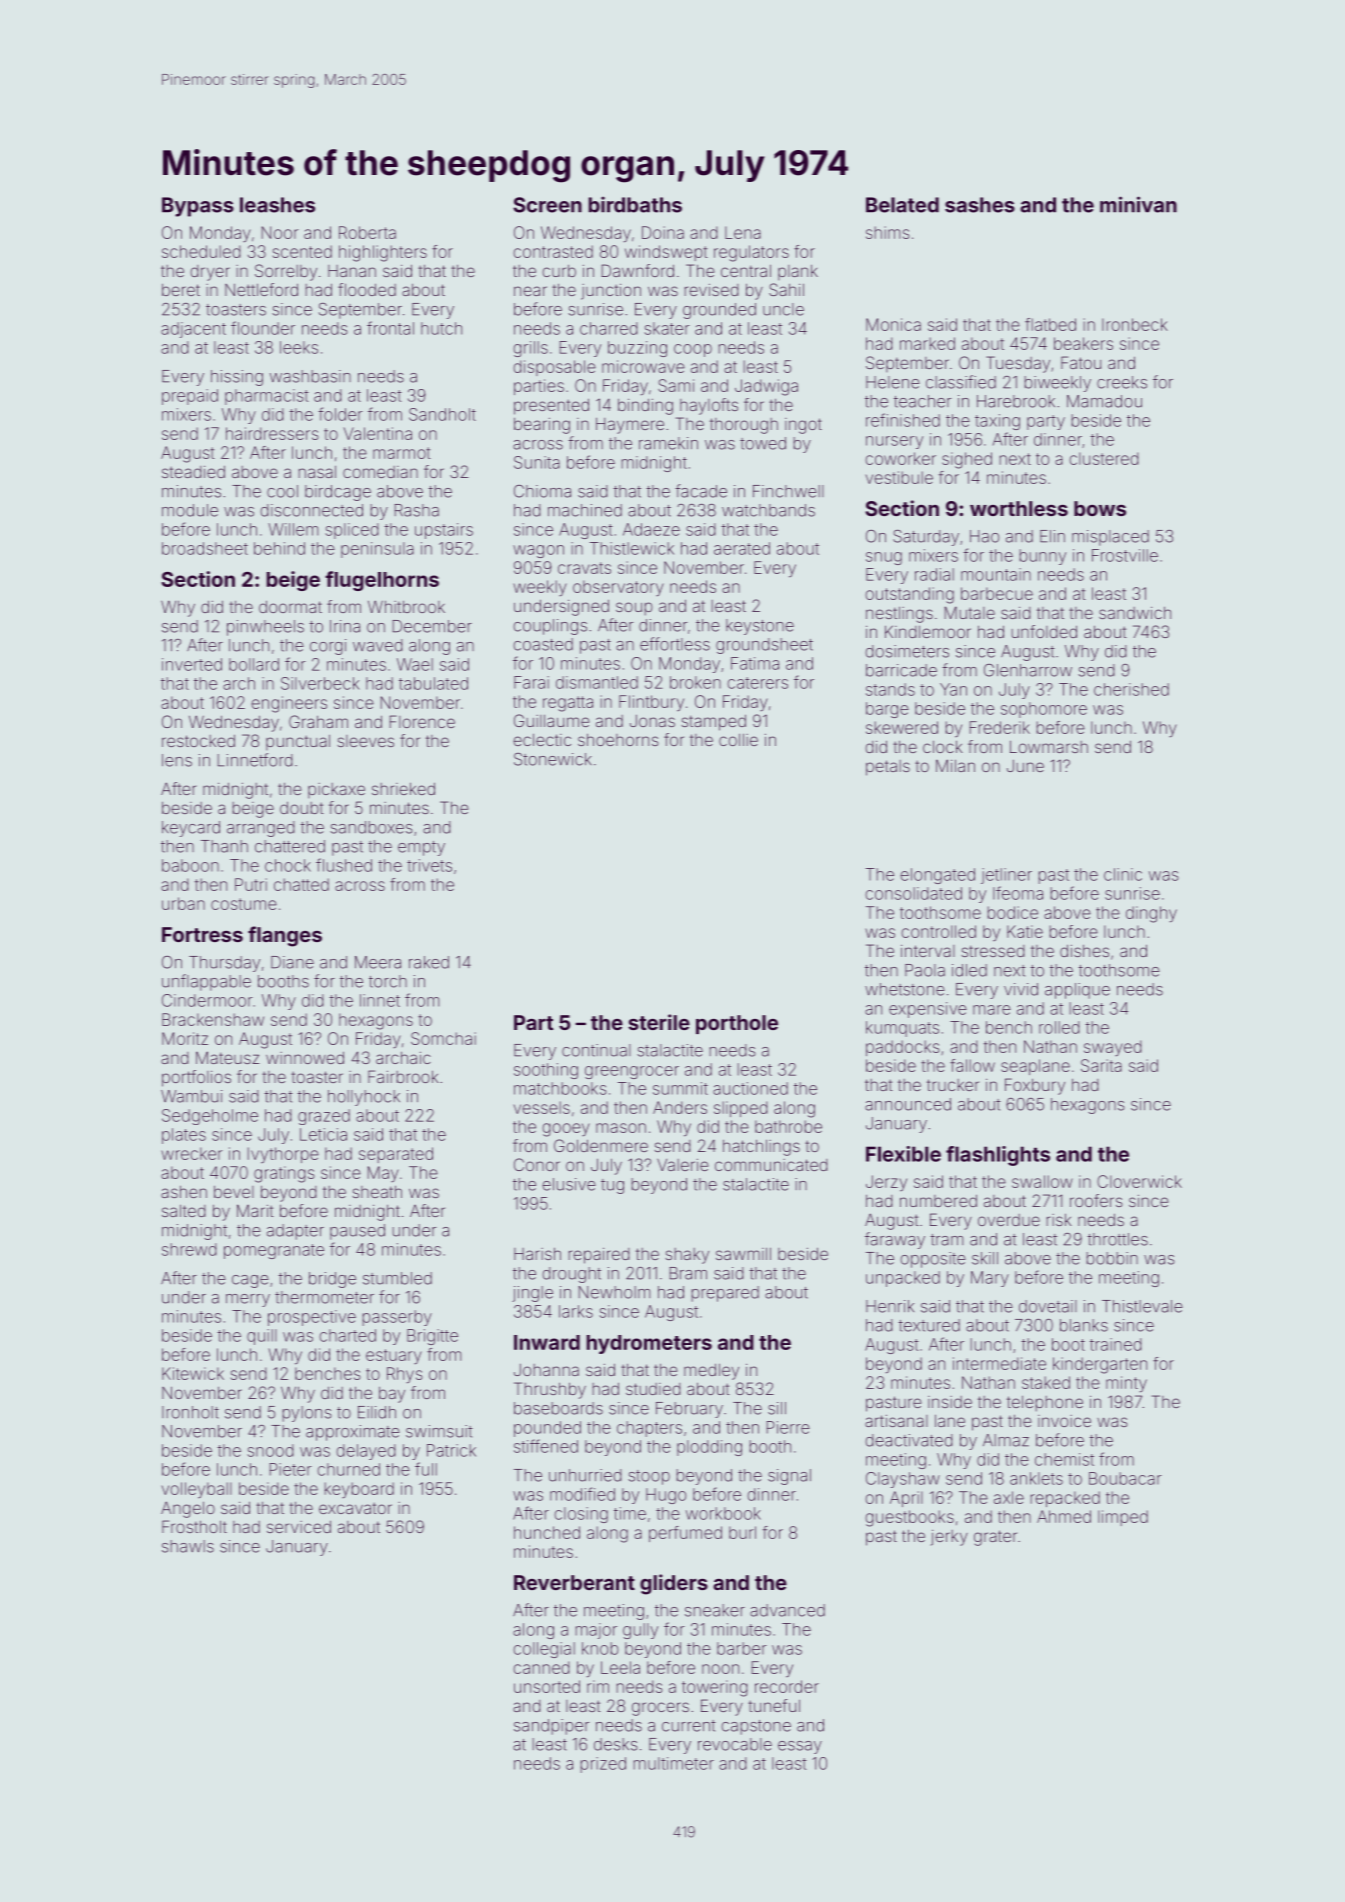 The width and height of the image is (1345, 1902). What do you see at coordinates (635, 204) in the image?
I see `birdbaths` at bounding box center [635, 204].
